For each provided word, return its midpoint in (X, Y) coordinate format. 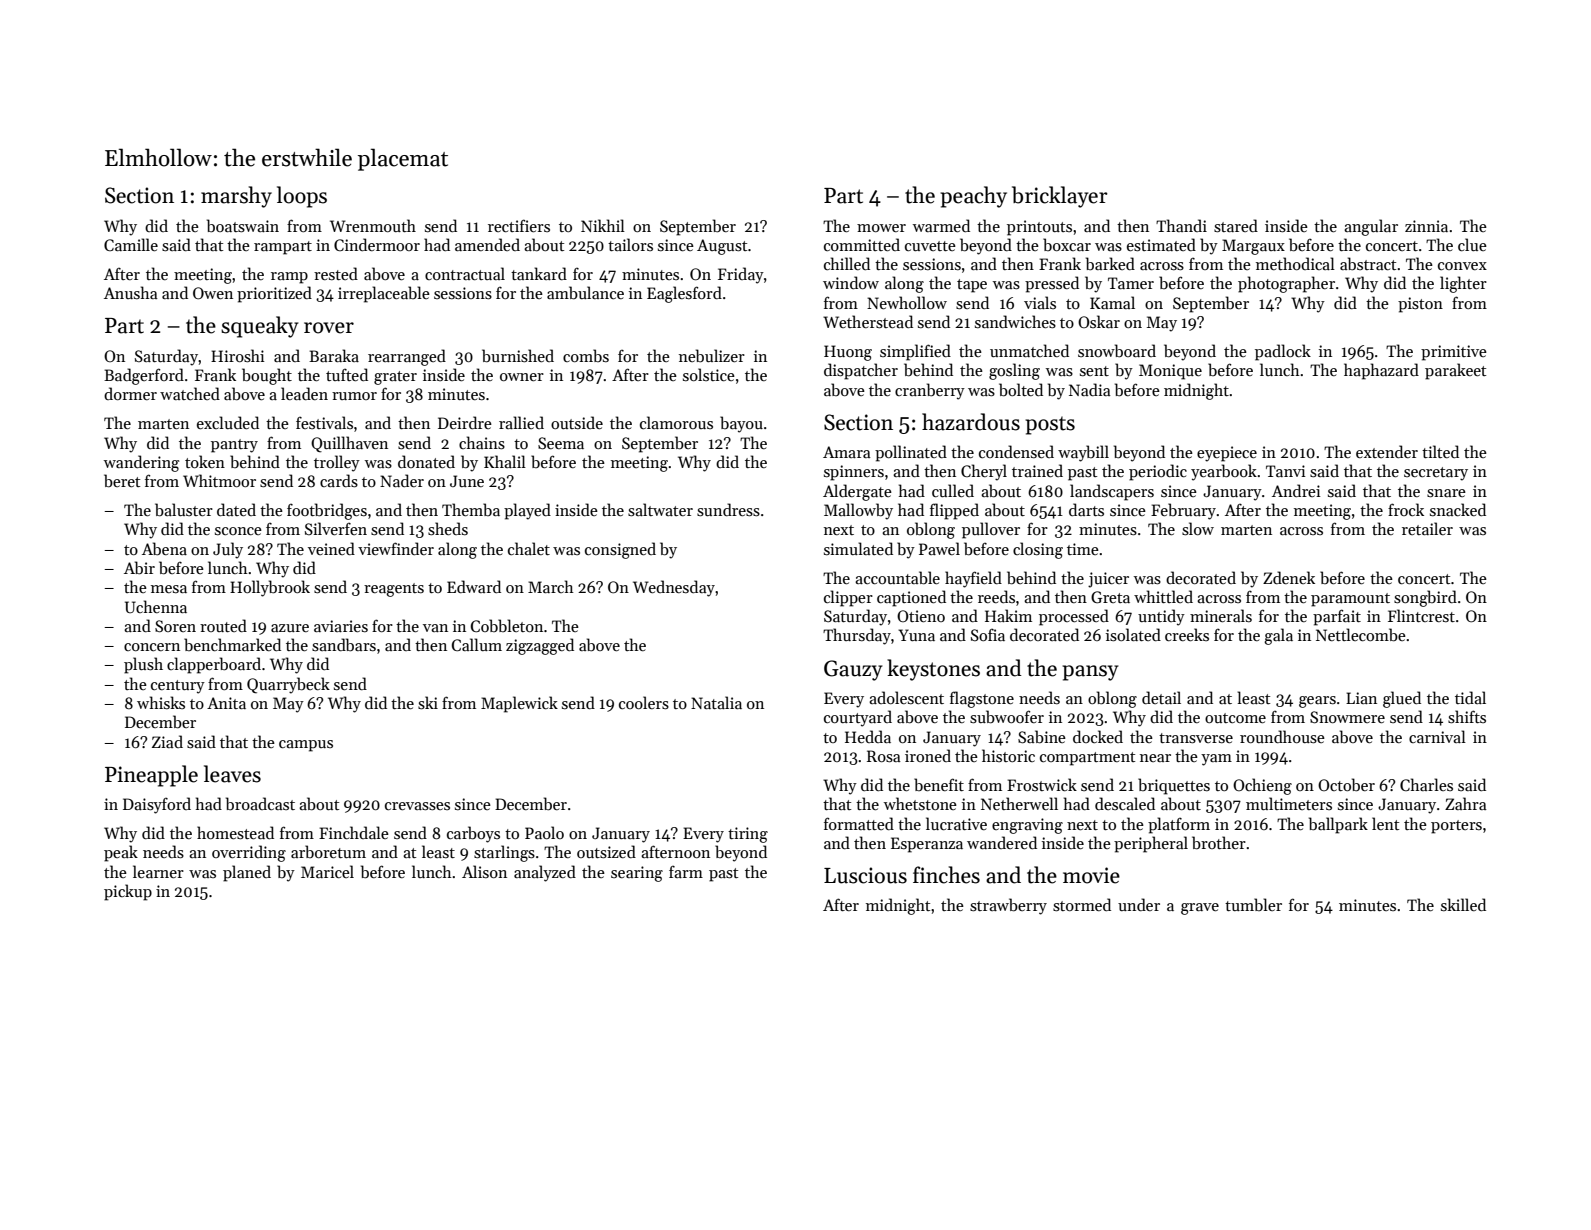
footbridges (327, 511)
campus (306, 746)
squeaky (259, 327)
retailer (1427, 528)
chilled (847, 263)
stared (1236, 226)
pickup (128, 892)
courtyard (858, 718)
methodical (1295, 263)
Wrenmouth (373, 225)
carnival (1437, 736)
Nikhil (603, 225)
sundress (728, 510)
